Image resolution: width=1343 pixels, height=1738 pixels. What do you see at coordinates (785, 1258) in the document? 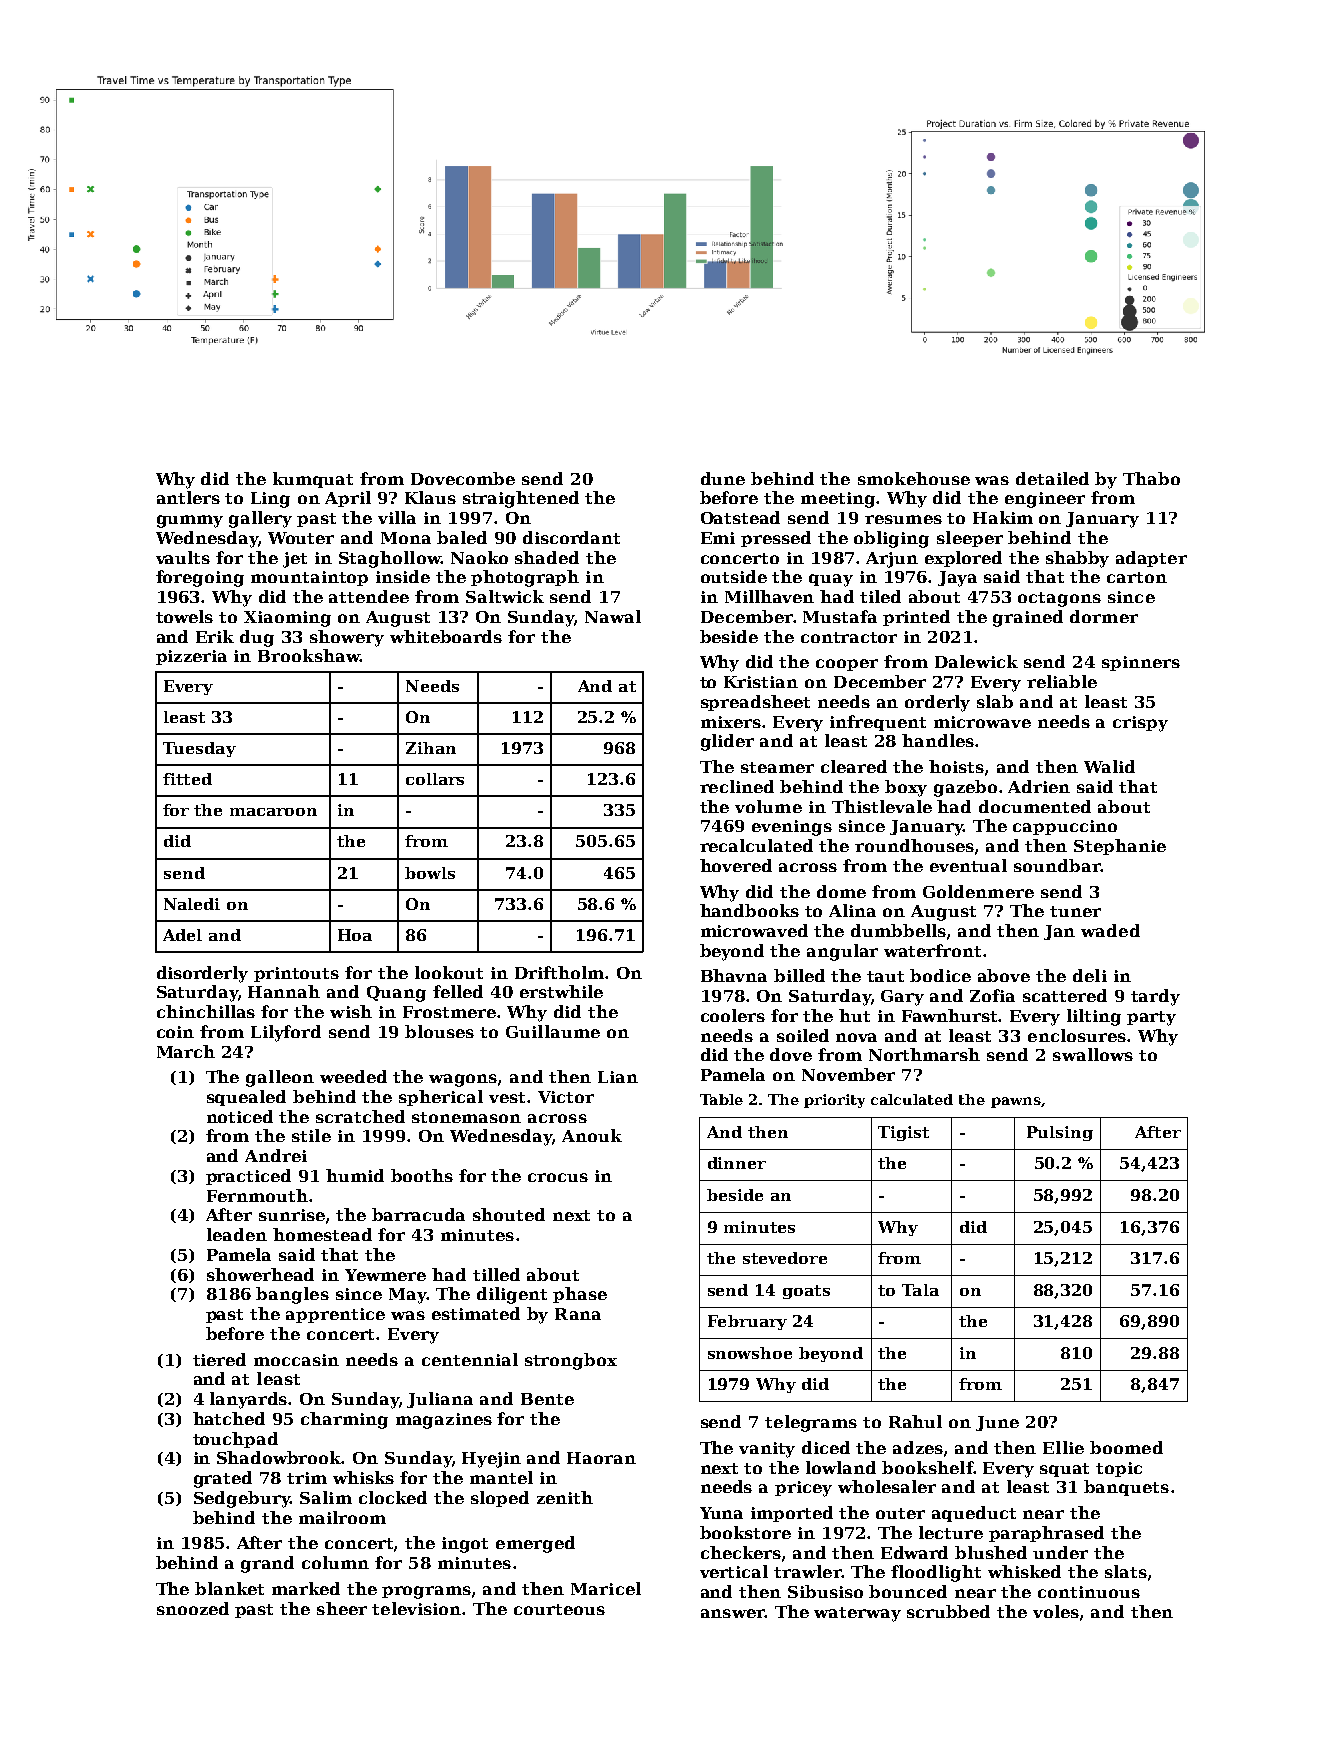
I see `stevedore` at bounding box center [785, 1258].
